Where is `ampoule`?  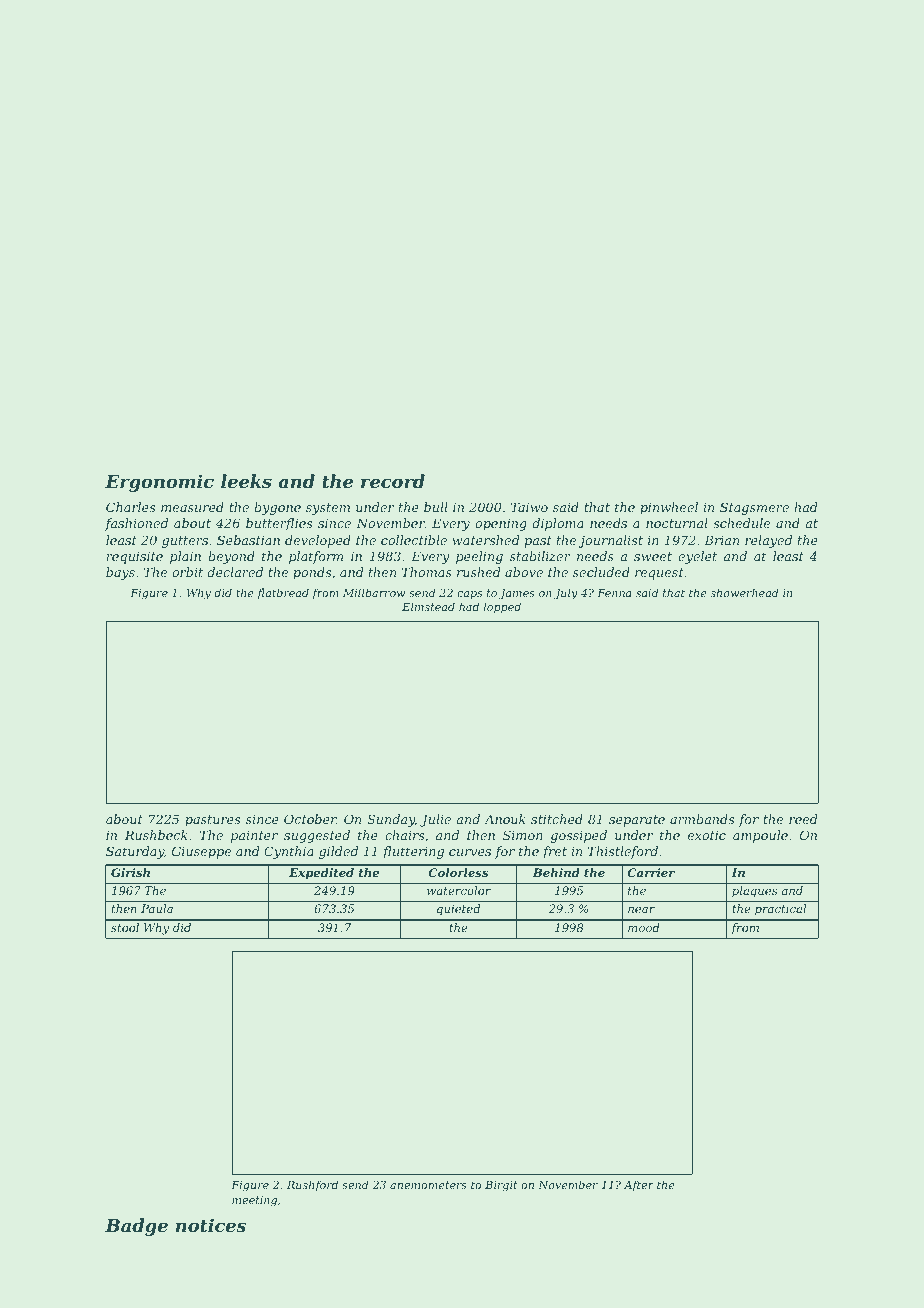 ampoule is located at coordinates (760, 836).
